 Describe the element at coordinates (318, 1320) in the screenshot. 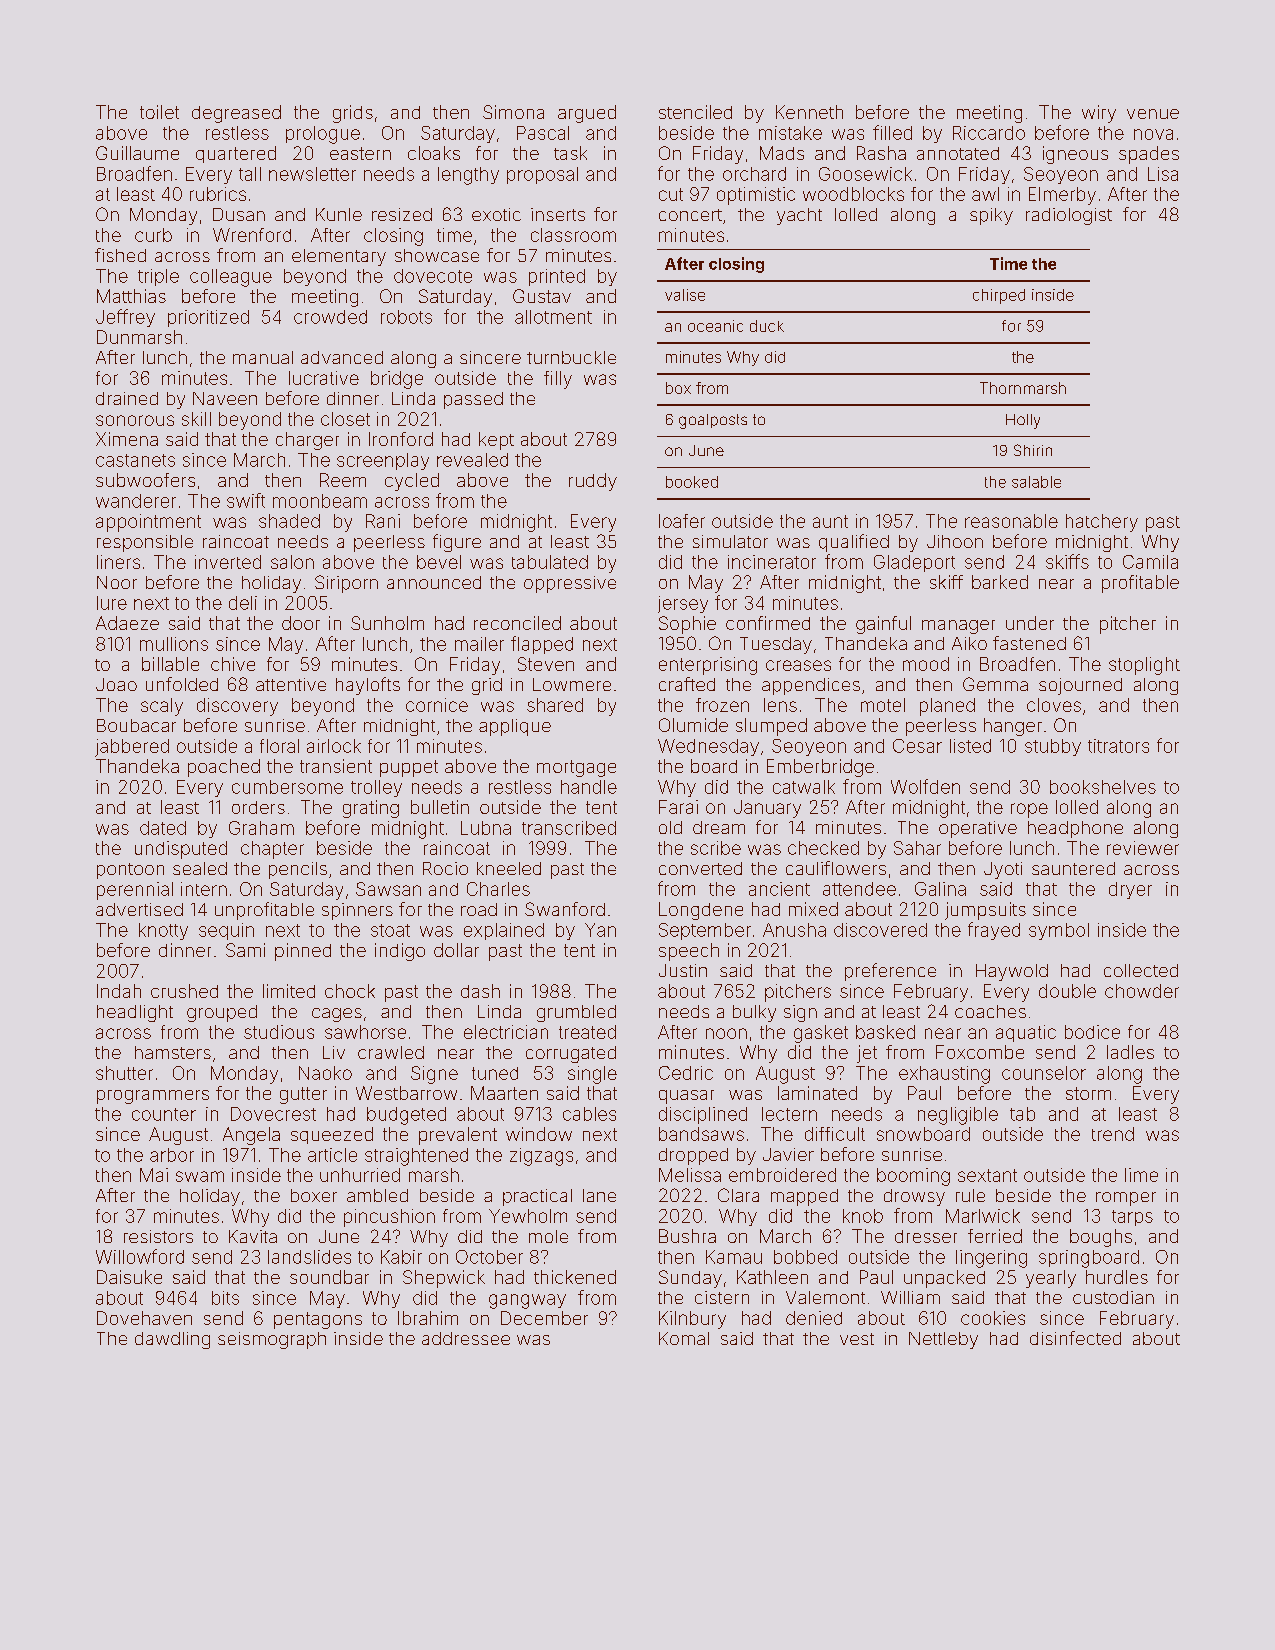

I see `pentagons` at that location.
